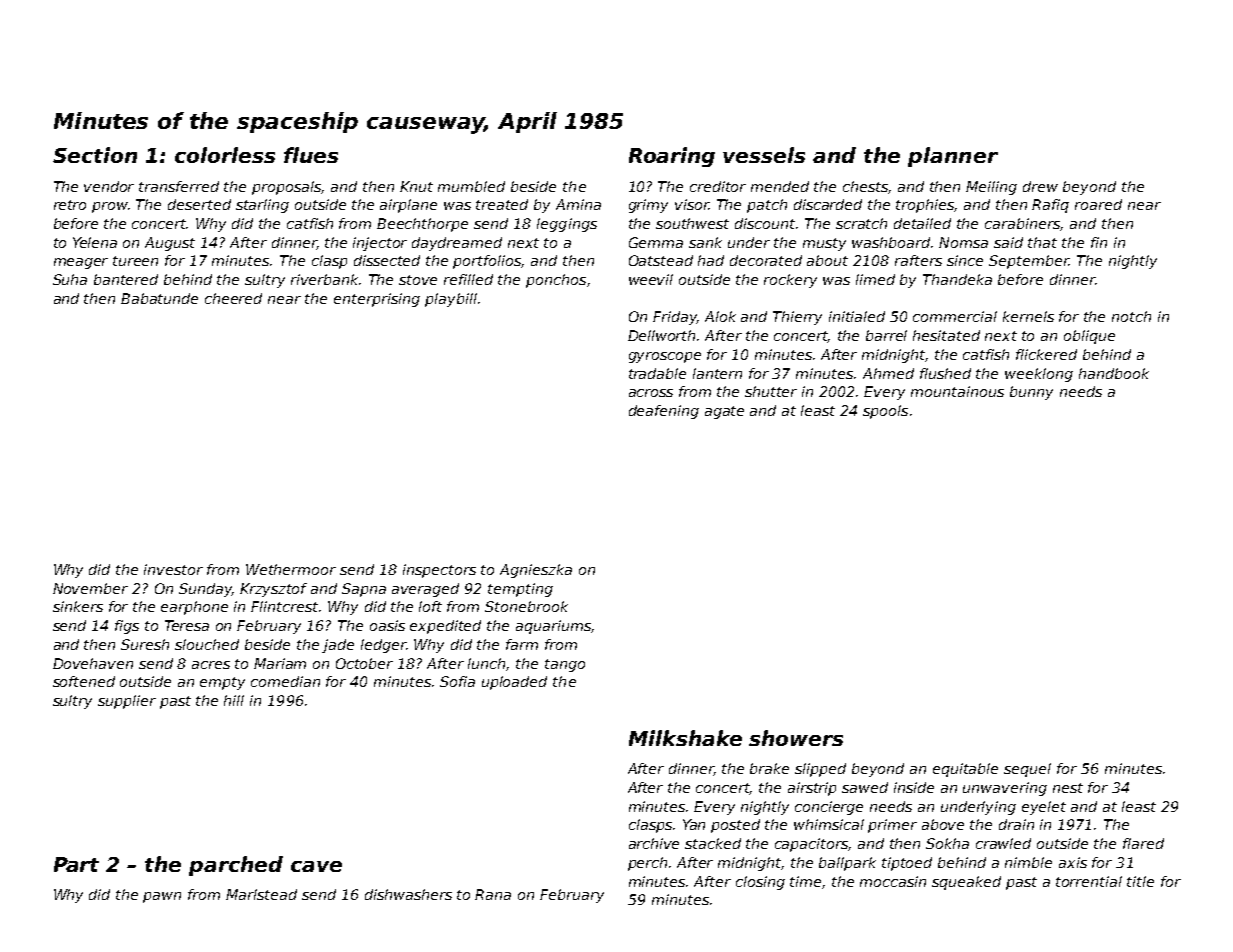 The width and height of the screenshot is (1233, 952). I want to click on drew, so click(1040, 186).
